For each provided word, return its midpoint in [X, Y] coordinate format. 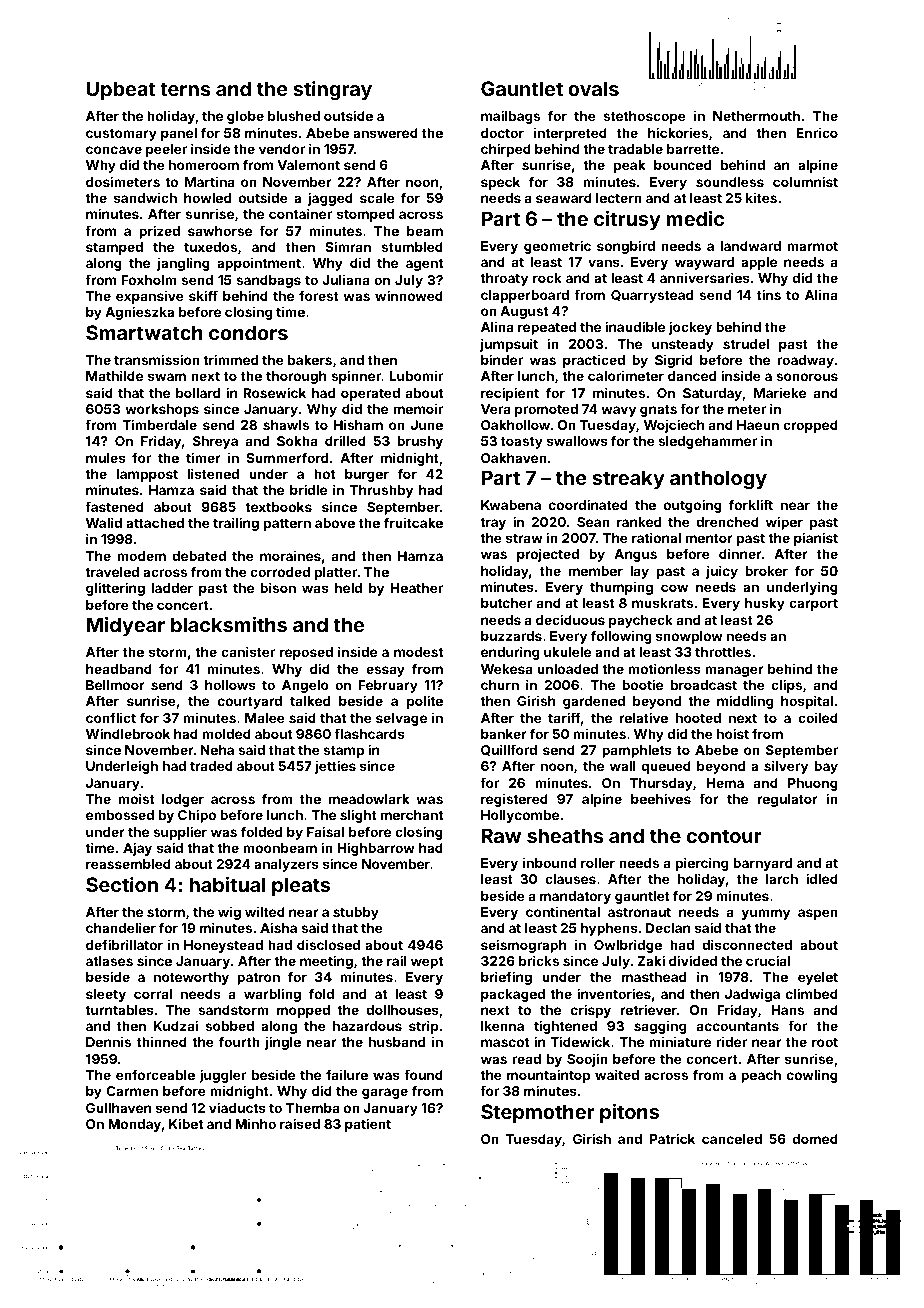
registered [514, 800]
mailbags [510, 117]
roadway [805, 361]
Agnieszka [139, 313]
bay [826, 767]
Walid [104, 522]
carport [813, 605]
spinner [356, 377]
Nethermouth [756, 116]
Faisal [325, 831]
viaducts [237, 1107]
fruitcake [413, 522]
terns [185, 89]
